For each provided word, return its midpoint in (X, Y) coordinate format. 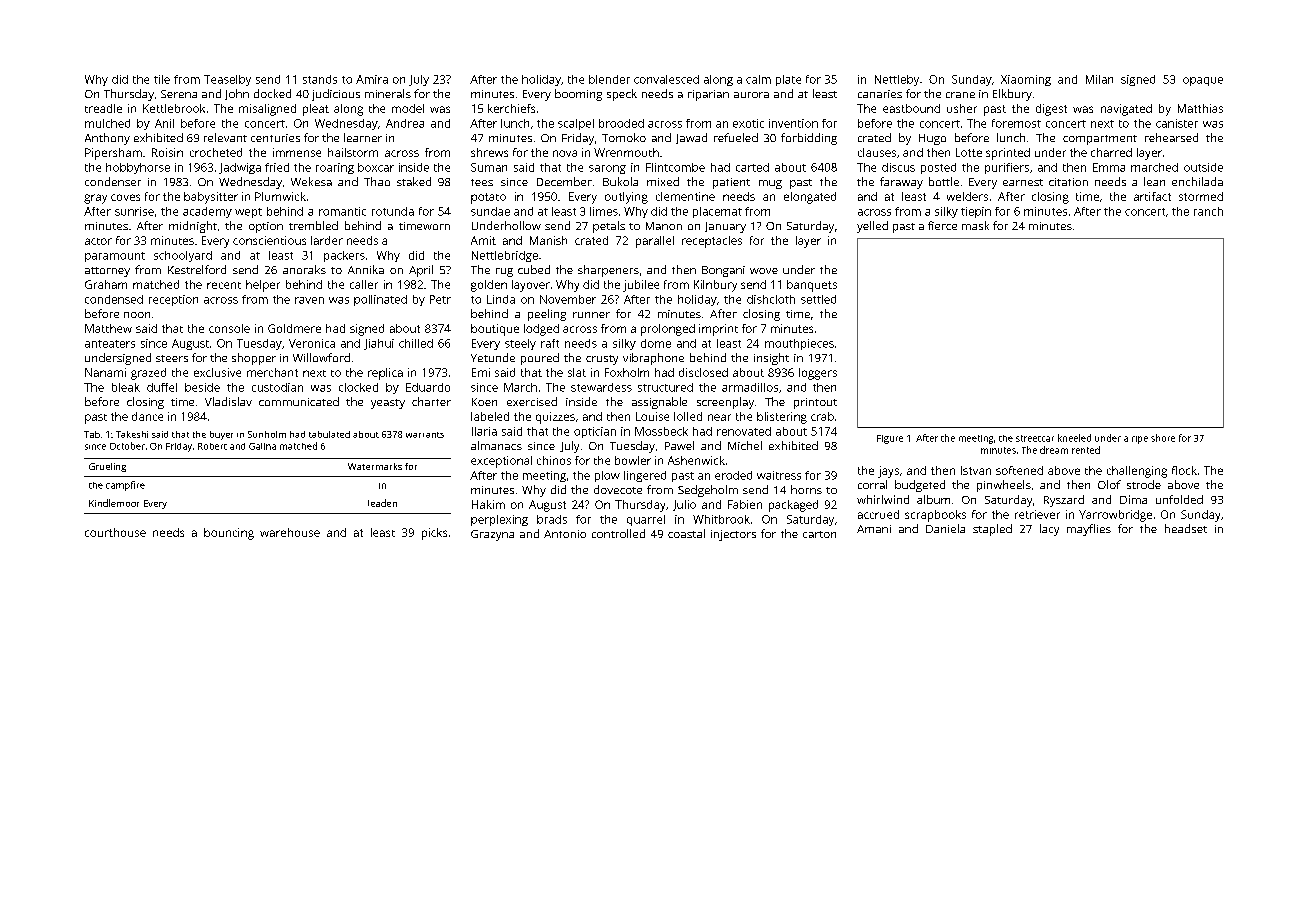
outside (1203, 167)
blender (609, 79)
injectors (733, 535)
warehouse (290, 532)
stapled (992, 530)
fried (277, 167)
